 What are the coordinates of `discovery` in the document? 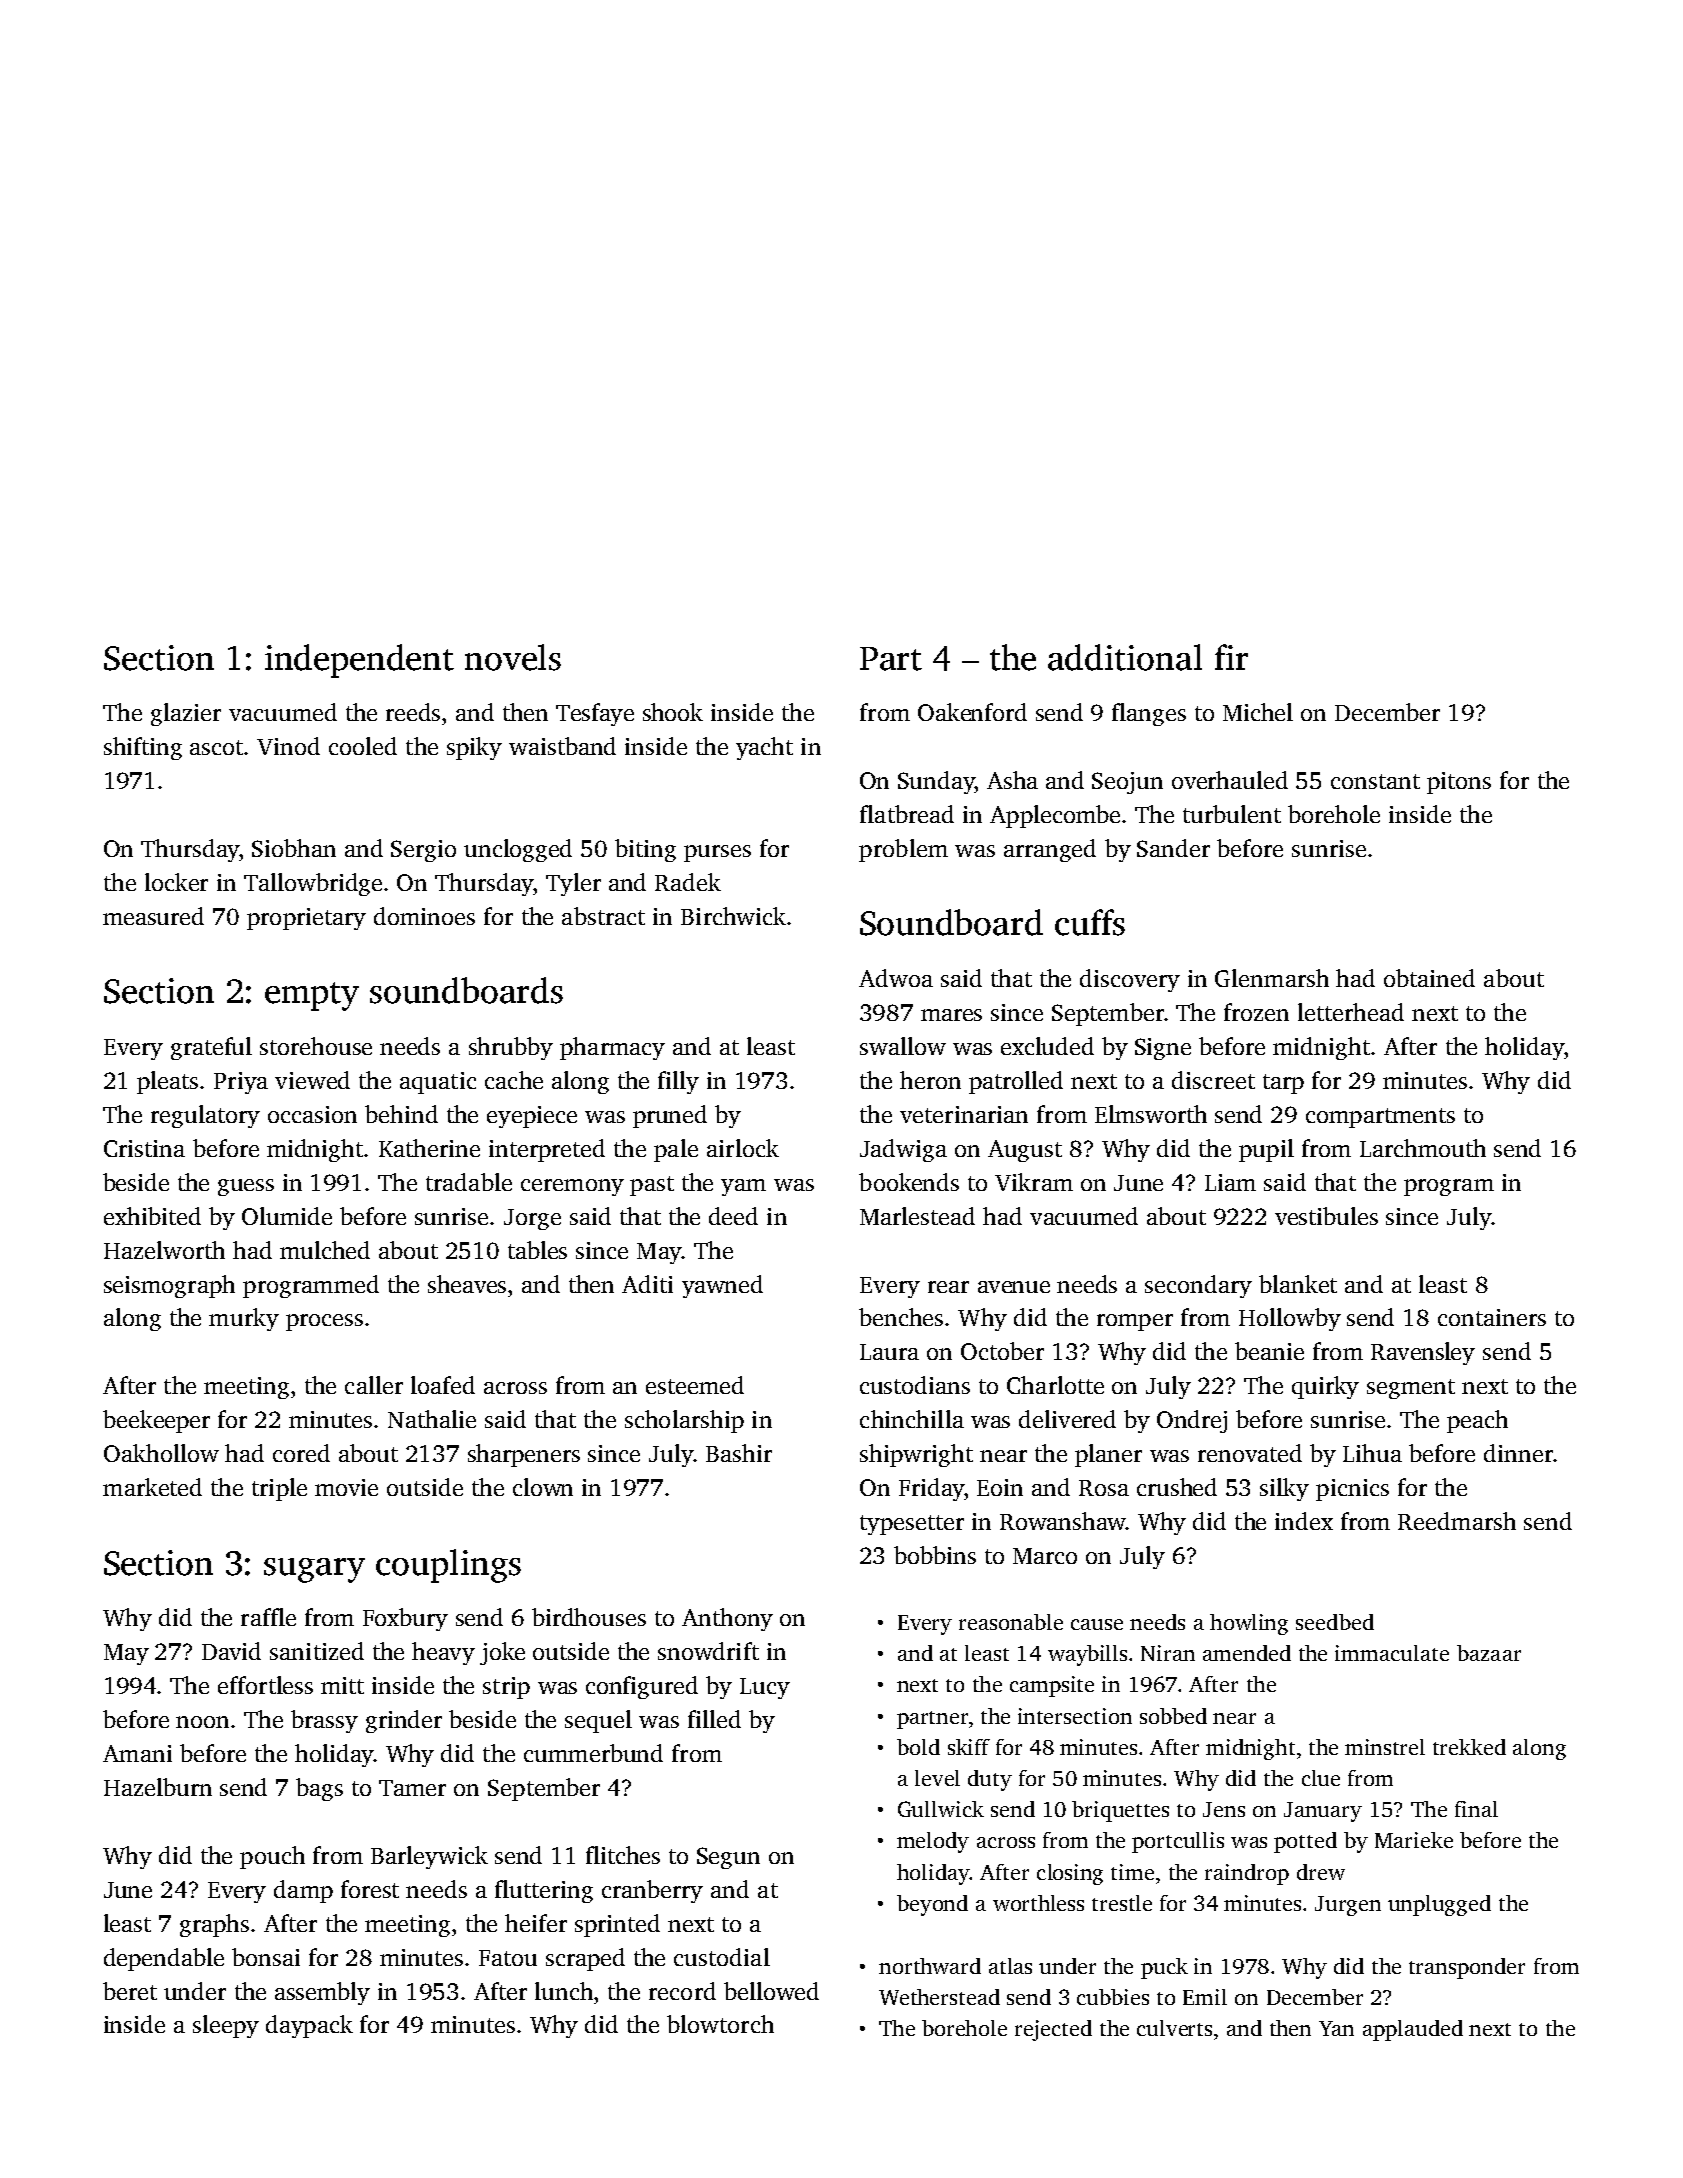 It's located at (1130, 980).
